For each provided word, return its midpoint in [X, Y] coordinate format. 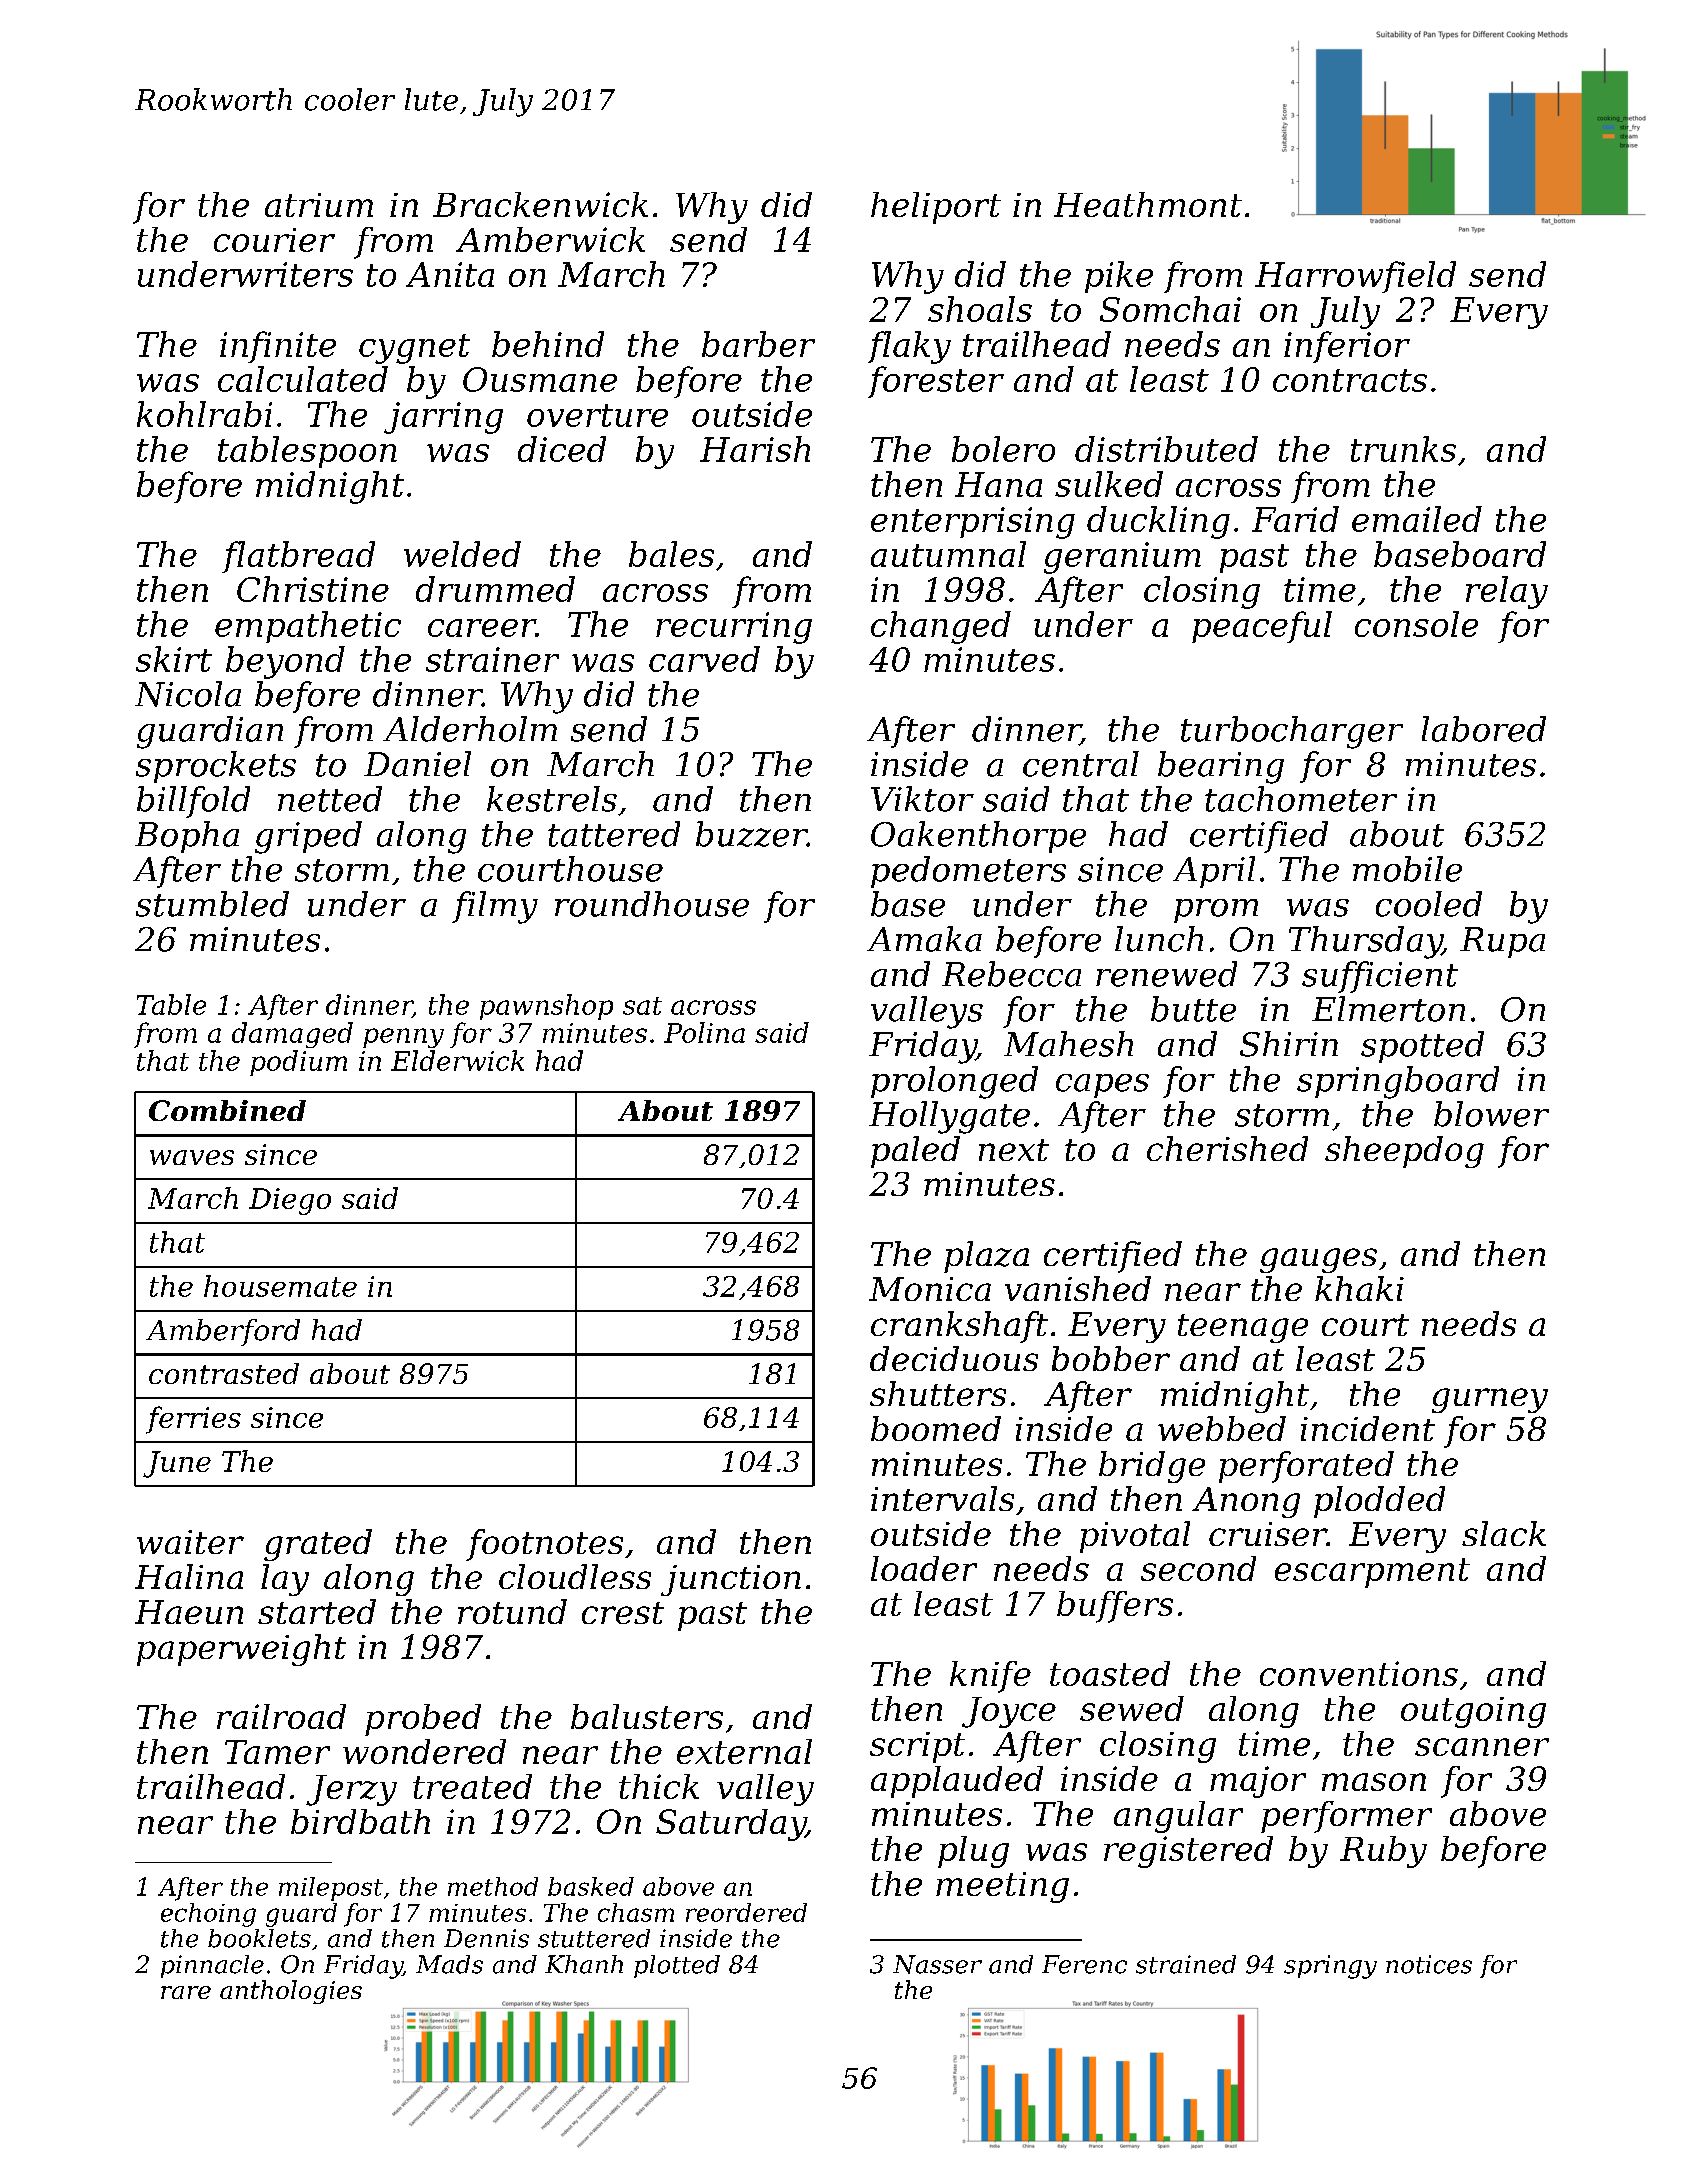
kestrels [552, 799]
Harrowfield [1355, 277]
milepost [331, 1889]
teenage [1243, 1328]
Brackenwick [540, 204]
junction [731, 1580]
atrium [319, 205]
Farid [1295, 519]
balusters [647, 1716]
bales [671, 554]
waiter [190, 1542]
